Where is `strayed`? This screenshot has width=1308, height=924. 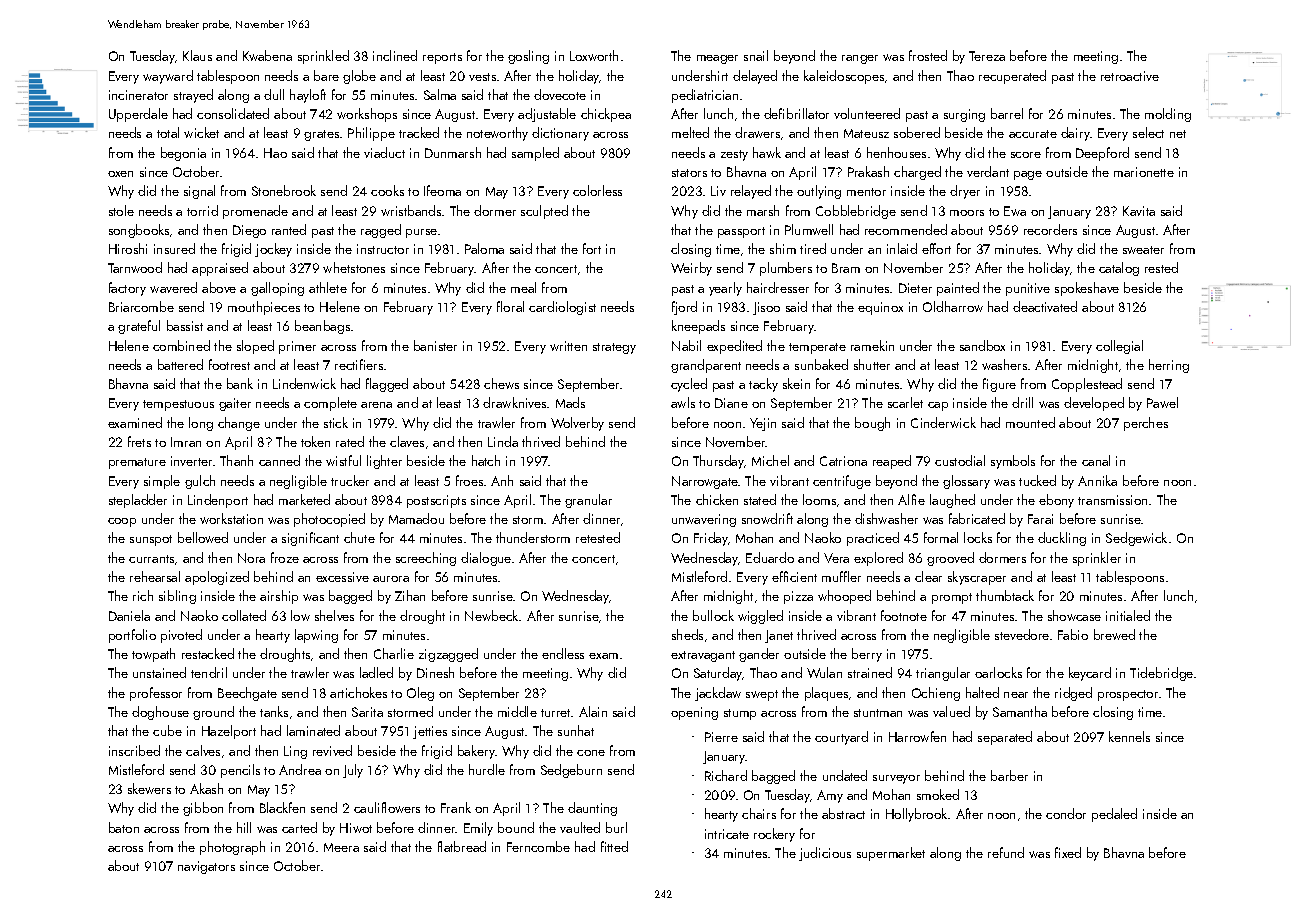 strayed is located at coordinates (193, 96).
